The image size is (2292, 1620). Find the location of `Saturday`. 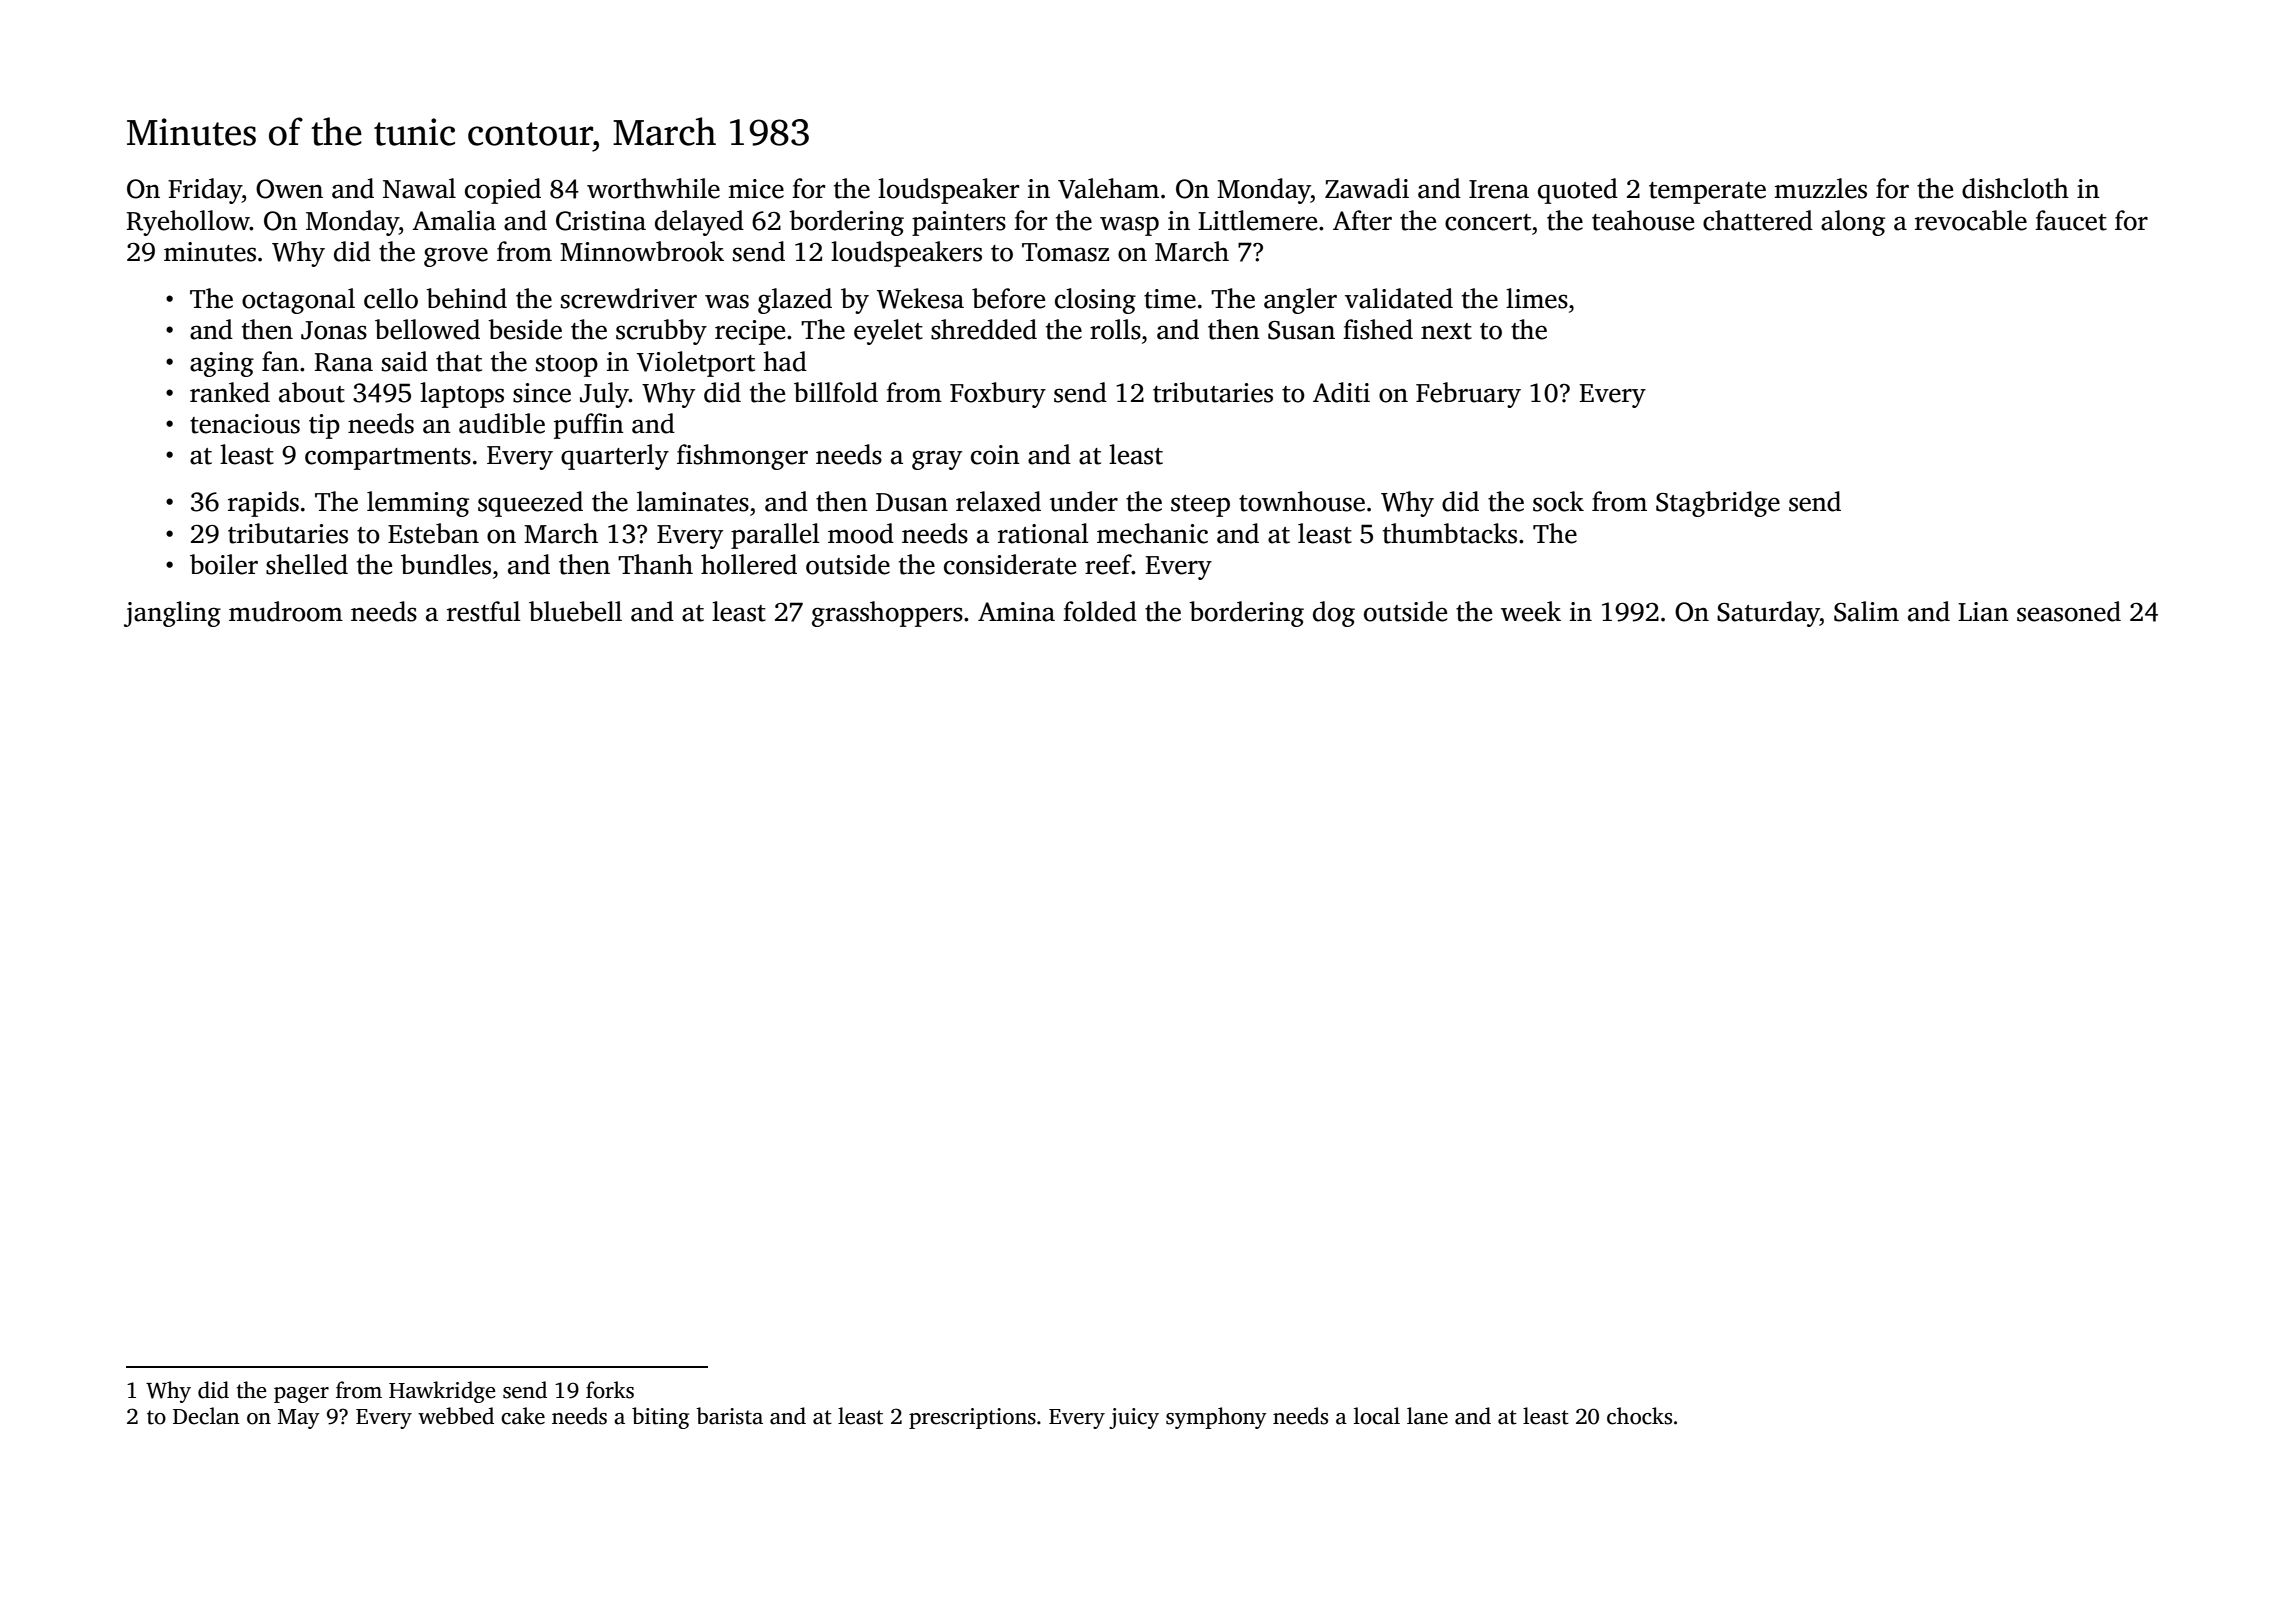

Saturday is located at coordinates (1768, 614).
